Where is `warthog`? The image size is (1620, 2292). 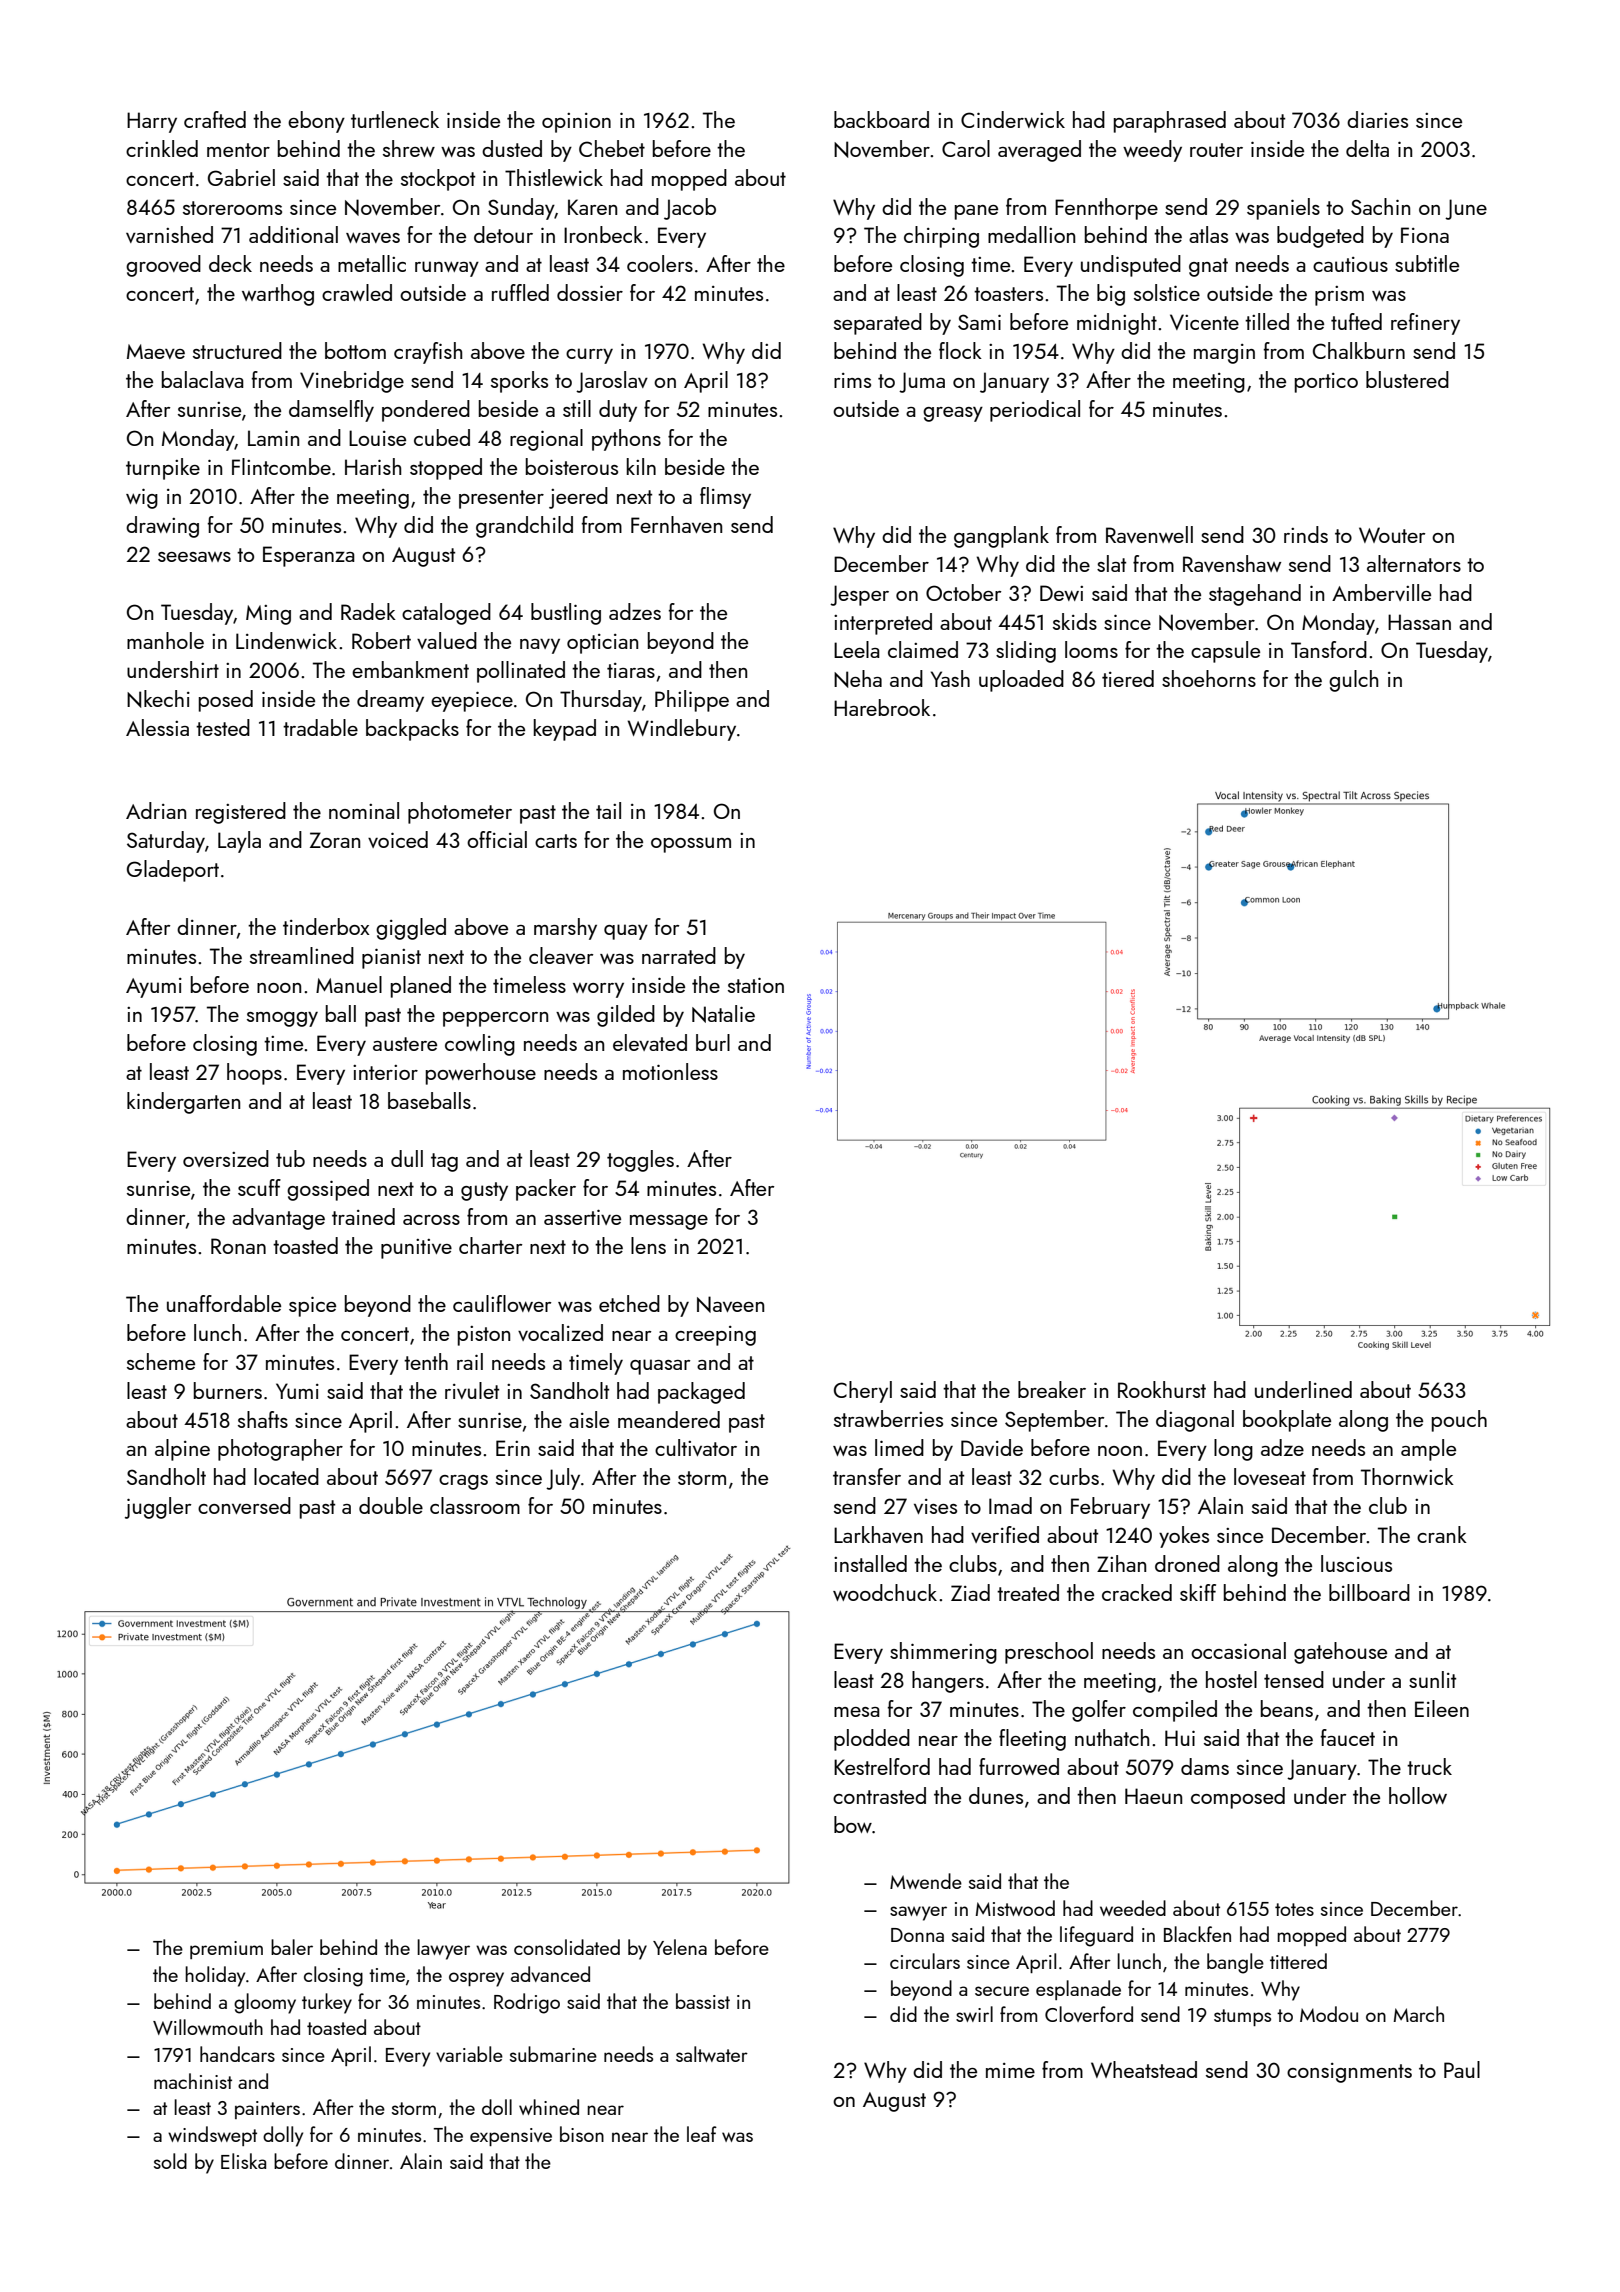
warthog is located at coordinates (278, 295).
